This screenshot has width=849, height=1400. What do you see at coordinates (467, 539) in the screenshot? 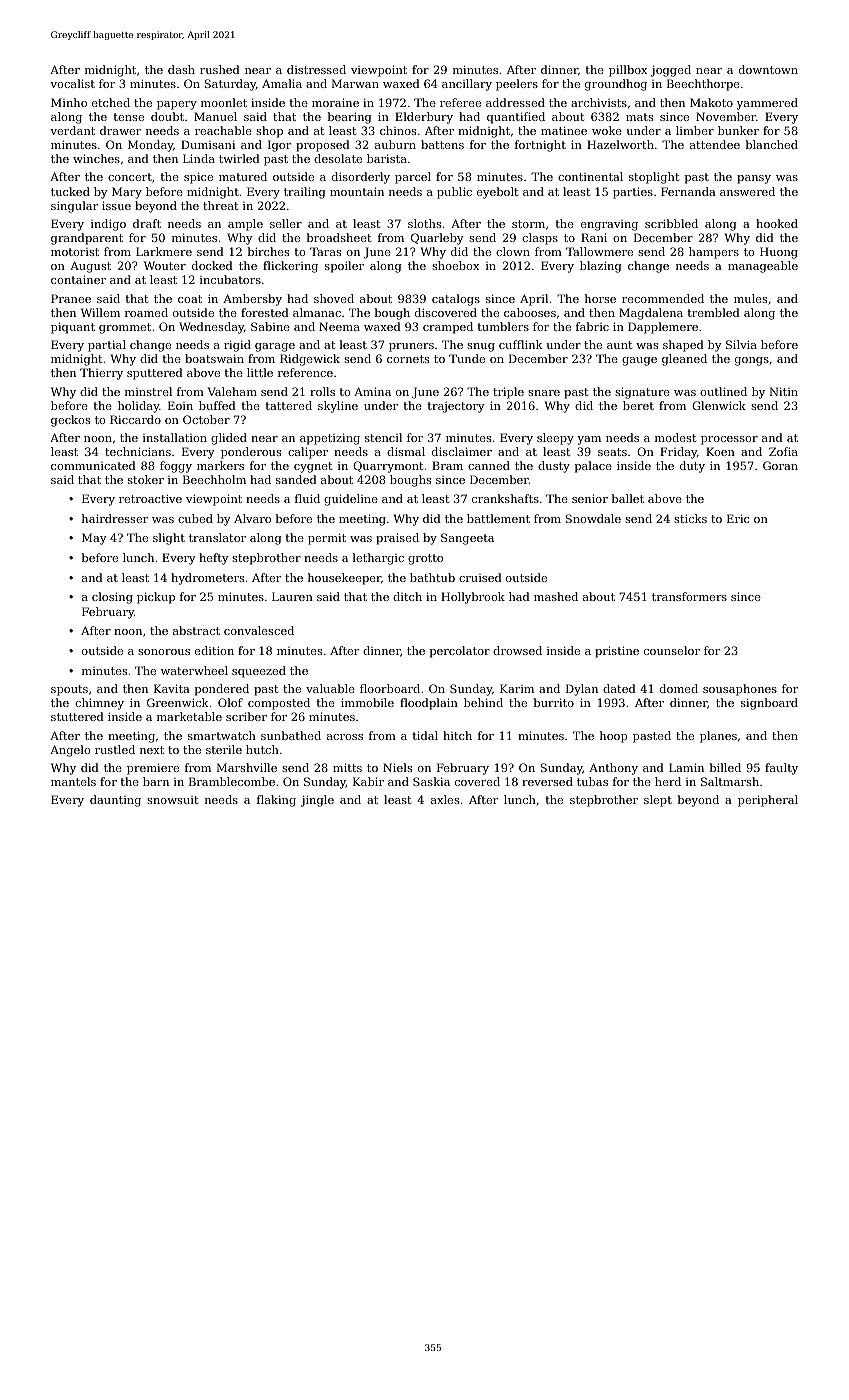
I see `Sangeeta` at bounding box center [467, 539].
